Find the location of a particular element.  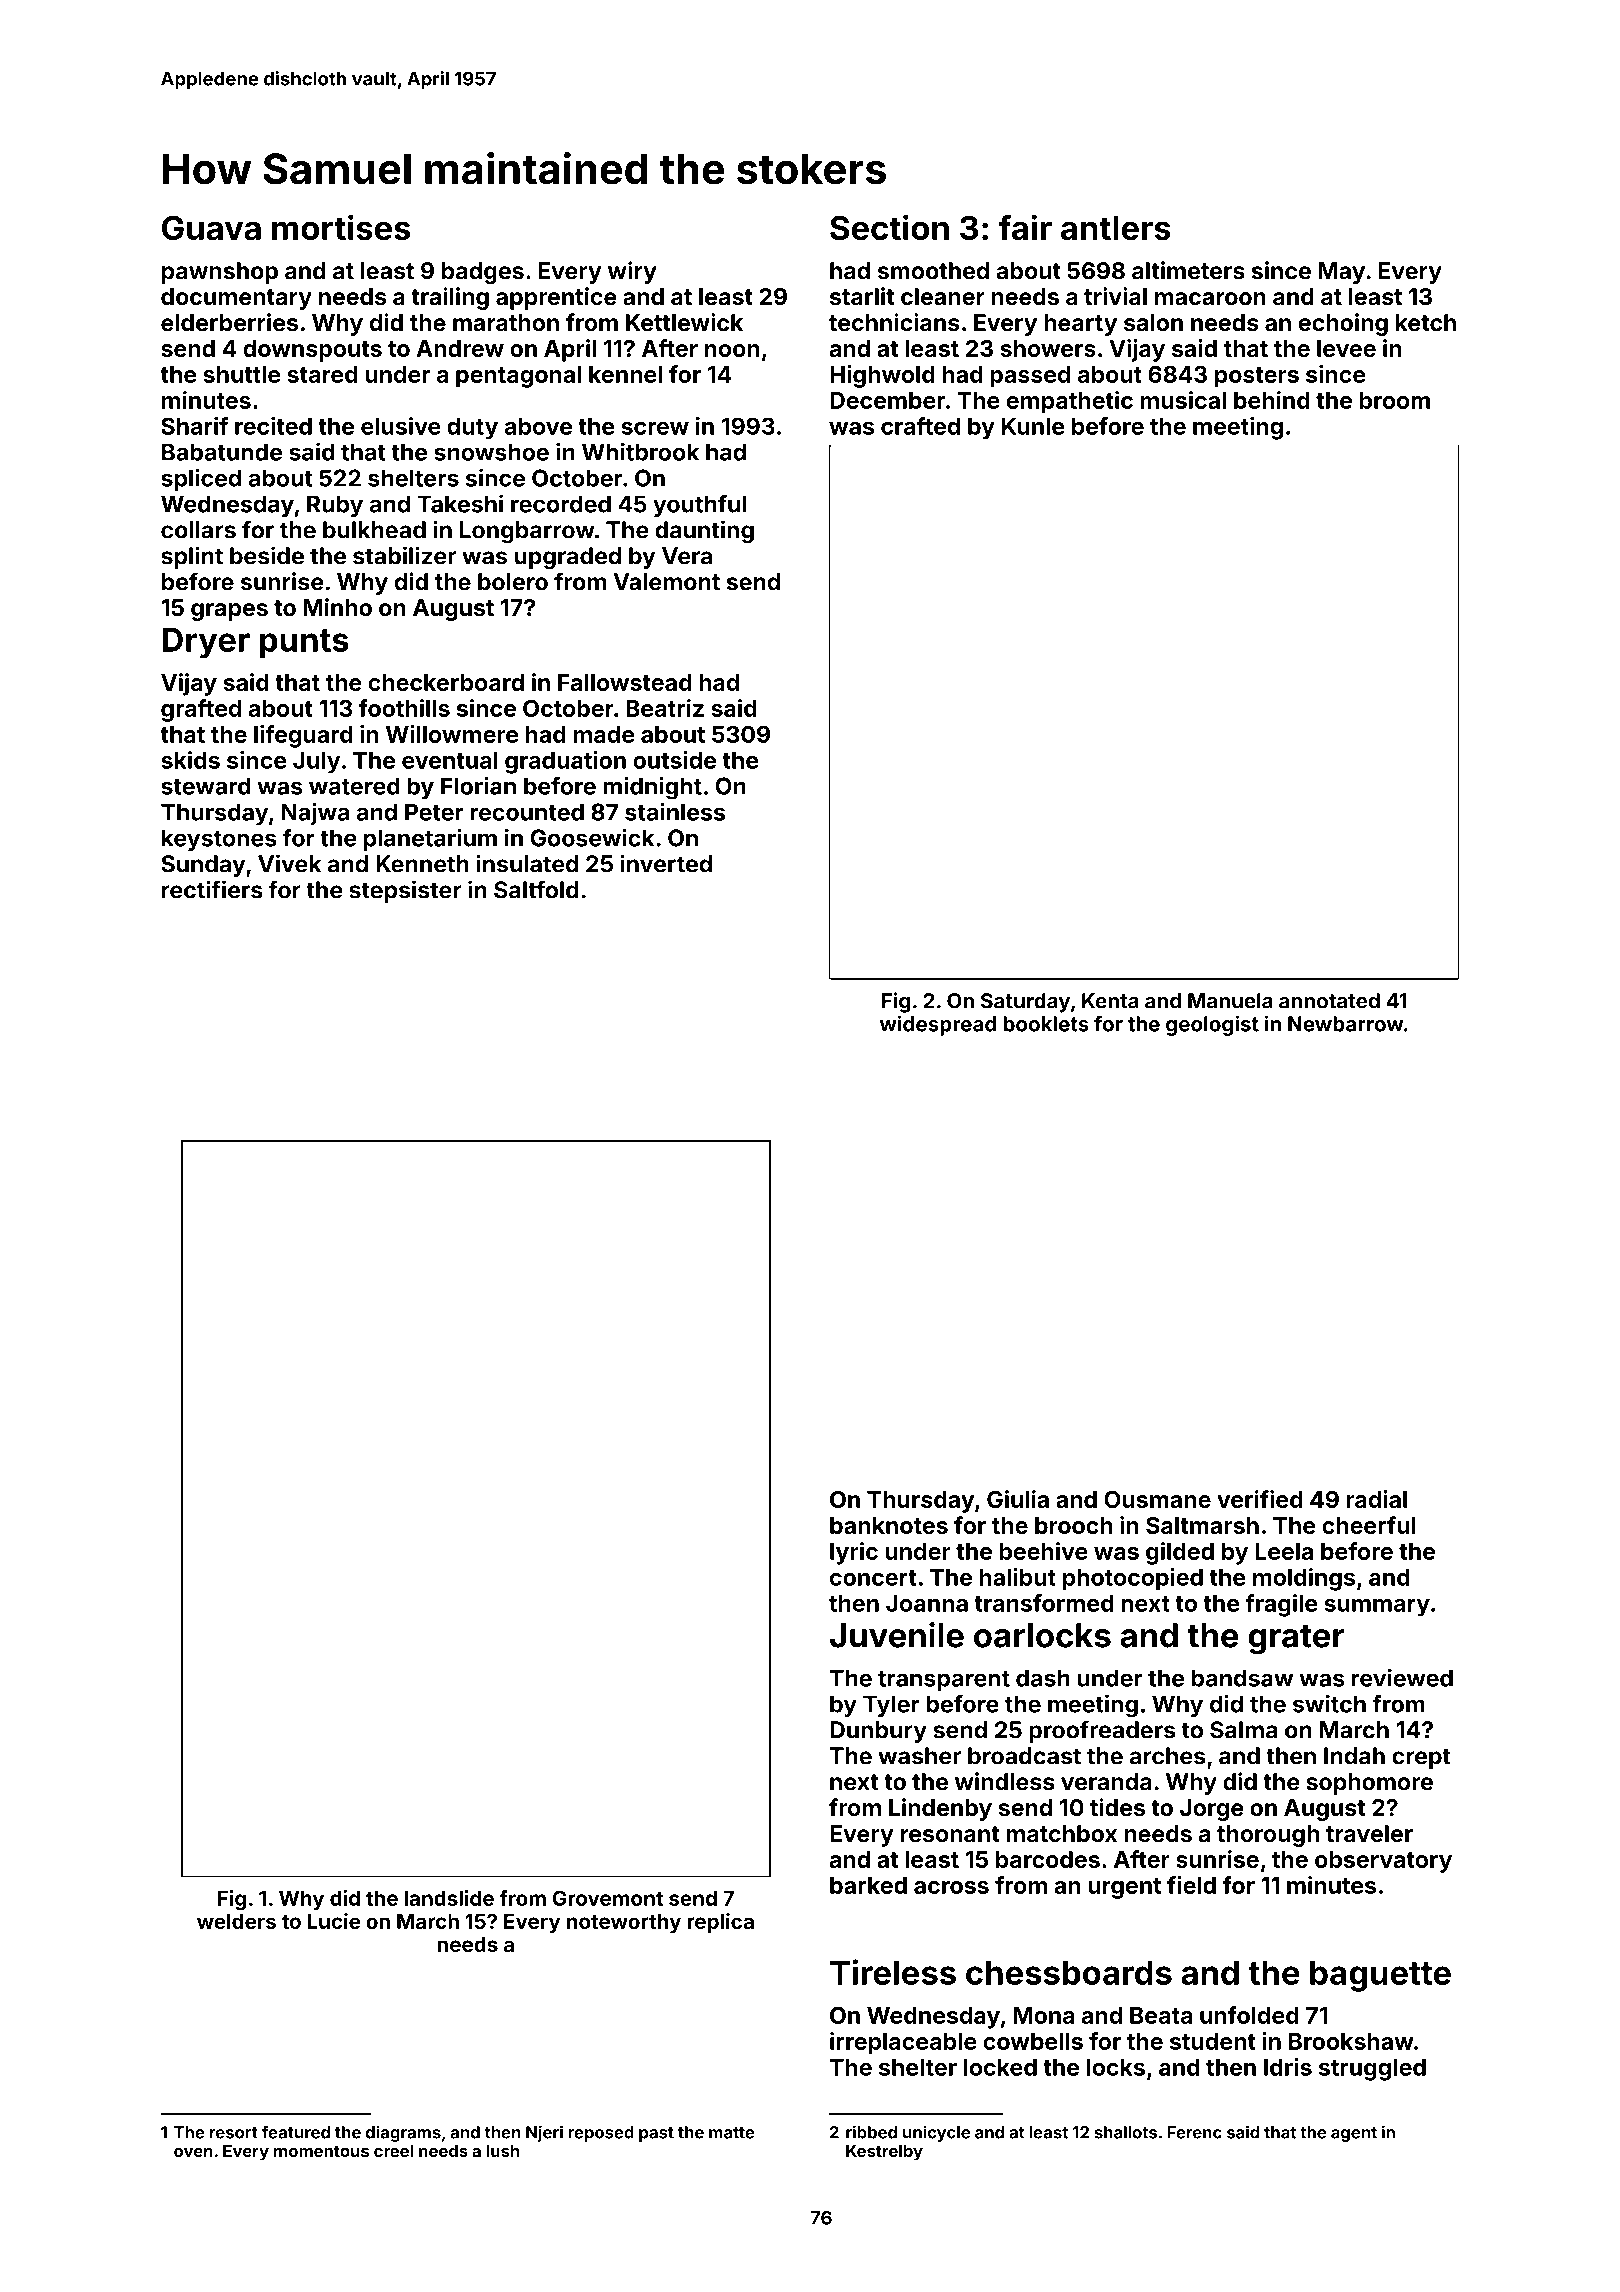

Beatriz is located at coordinates (665, 708).
